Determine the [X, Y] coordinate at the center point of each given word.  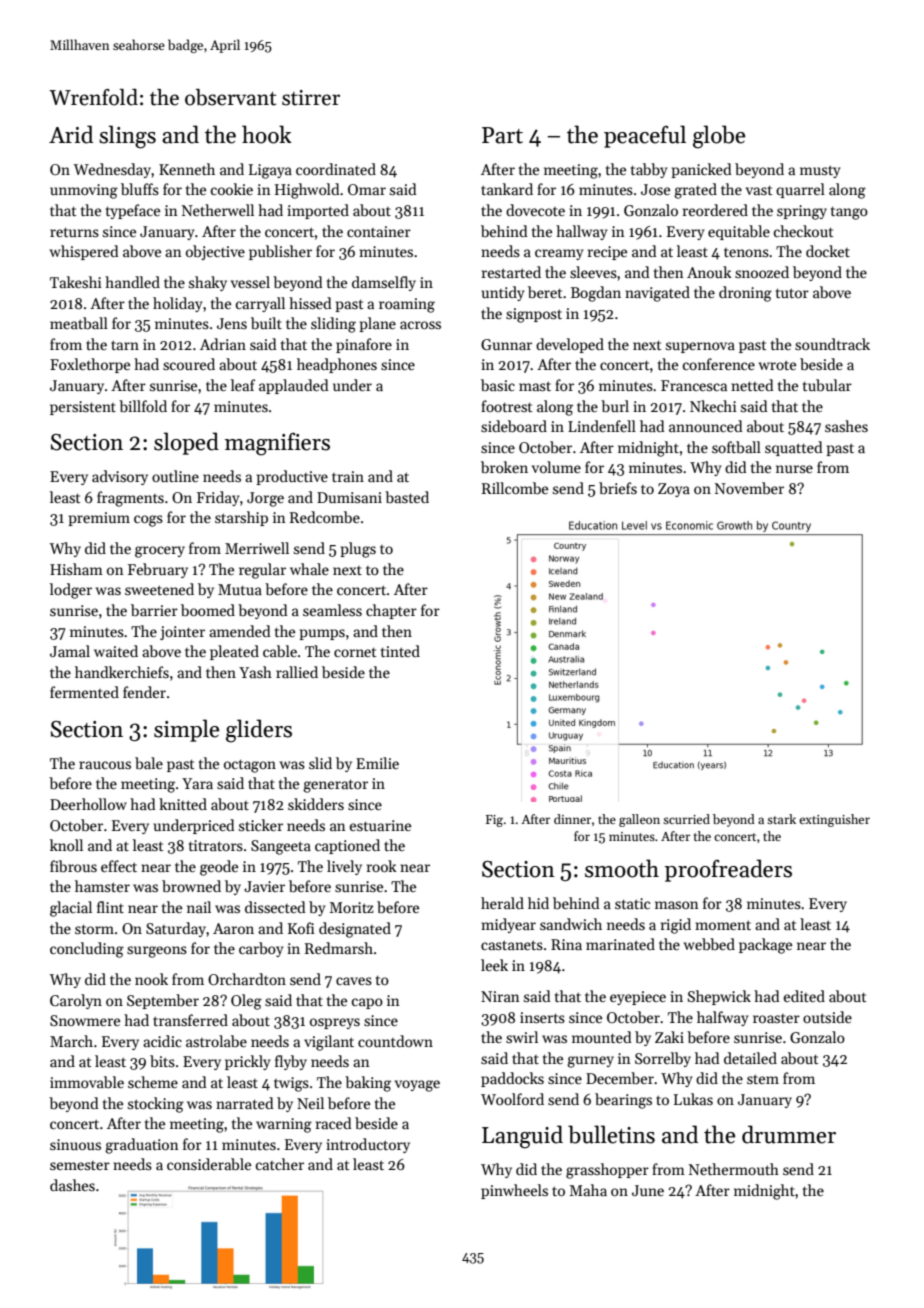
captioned [347, 846]
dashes [72, 1185]
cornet [355, 652]
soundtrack [832, 344]
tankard [507, 189]
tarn [125, 345]
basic [498, 385]
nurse [794, 469]
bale [149, 763]
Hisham [76, 569]
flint [110, 907]
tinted [400, 651]
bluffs [140, 189]
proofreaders [728, 870]
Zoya [674, 490]
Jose [655, 189]
